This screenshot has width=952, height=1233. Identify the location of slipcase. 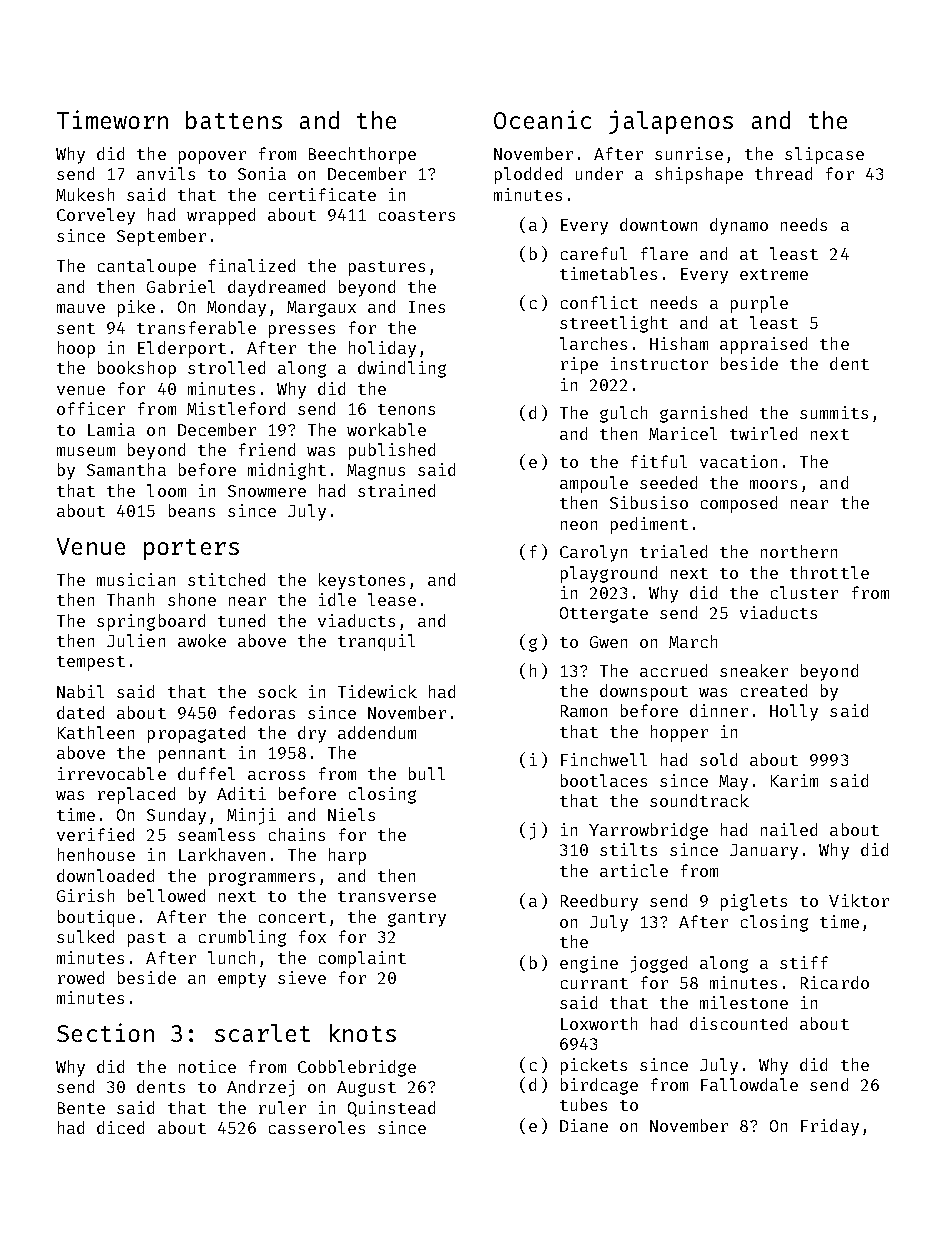
(824, 155).
